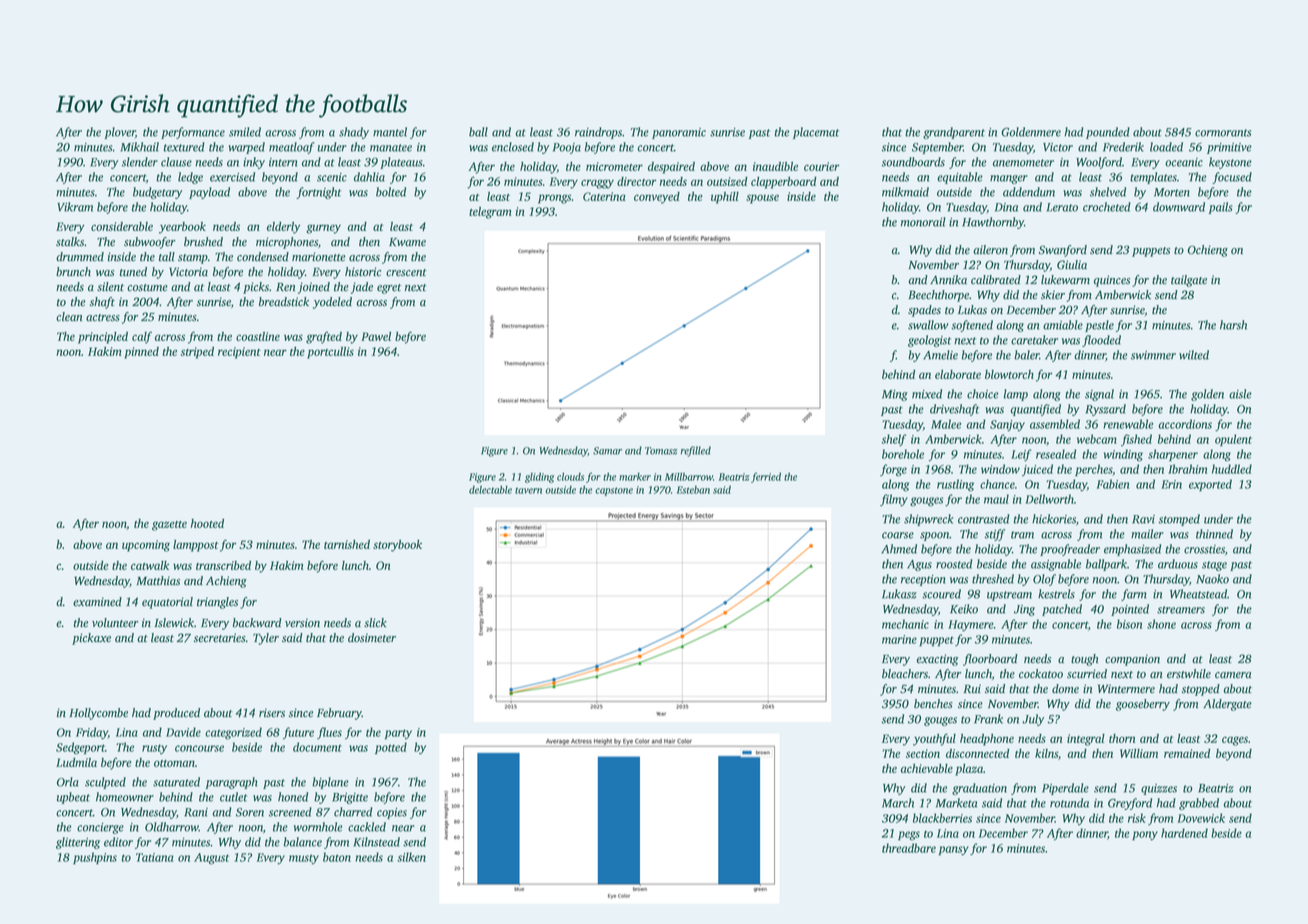  I want to click on cormorants, so click(1223, 133).
